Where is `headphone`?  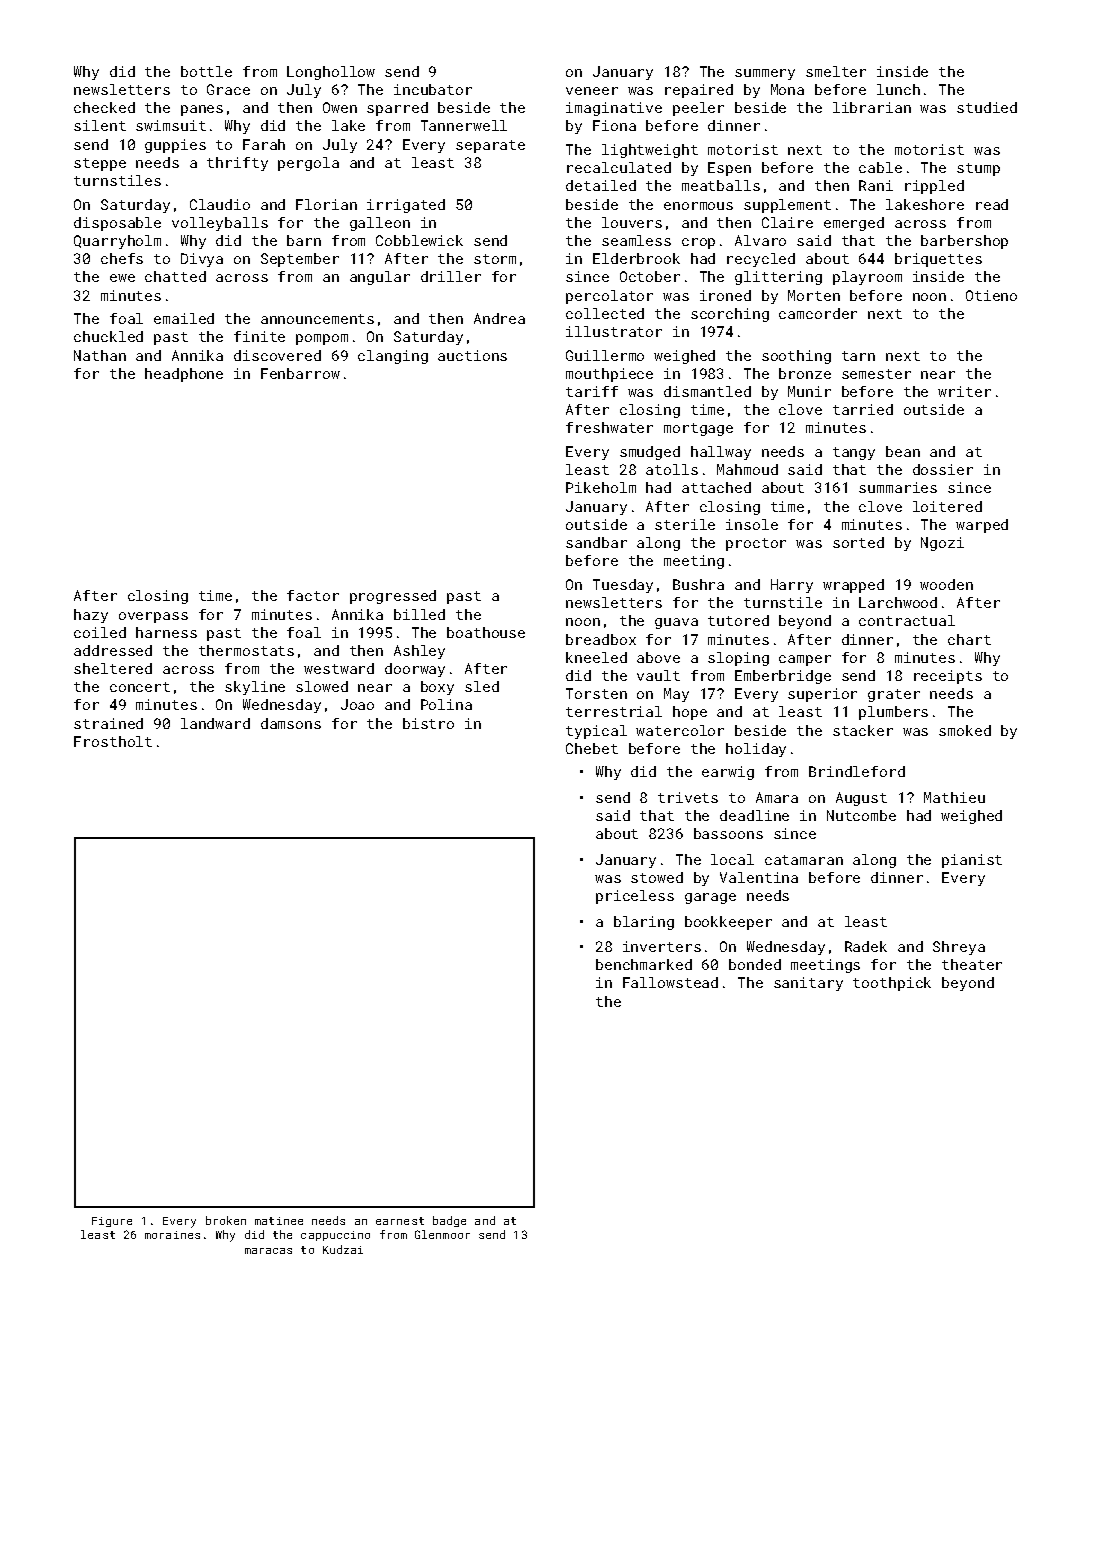
headphone is located at coordinates (184, 375).
